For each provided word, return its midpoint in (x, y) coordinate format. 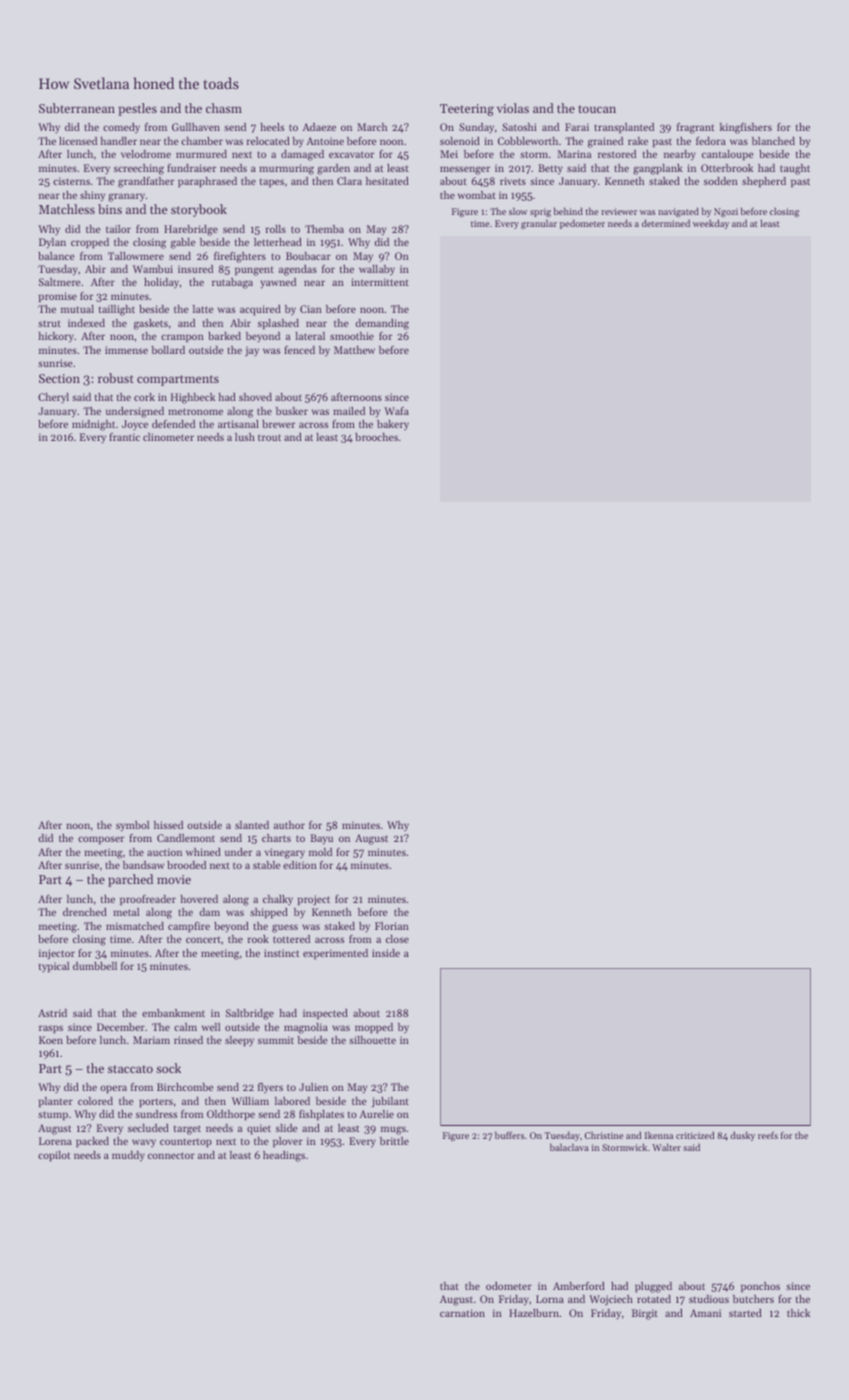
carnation (462, 1313)
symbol (132, 826)
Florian (392, 926)
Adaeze (319, 127)
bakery (393, 425)
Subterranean (77, 108)
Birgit (645, 1314)
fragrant (696, 128)
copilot (54, 1156)
